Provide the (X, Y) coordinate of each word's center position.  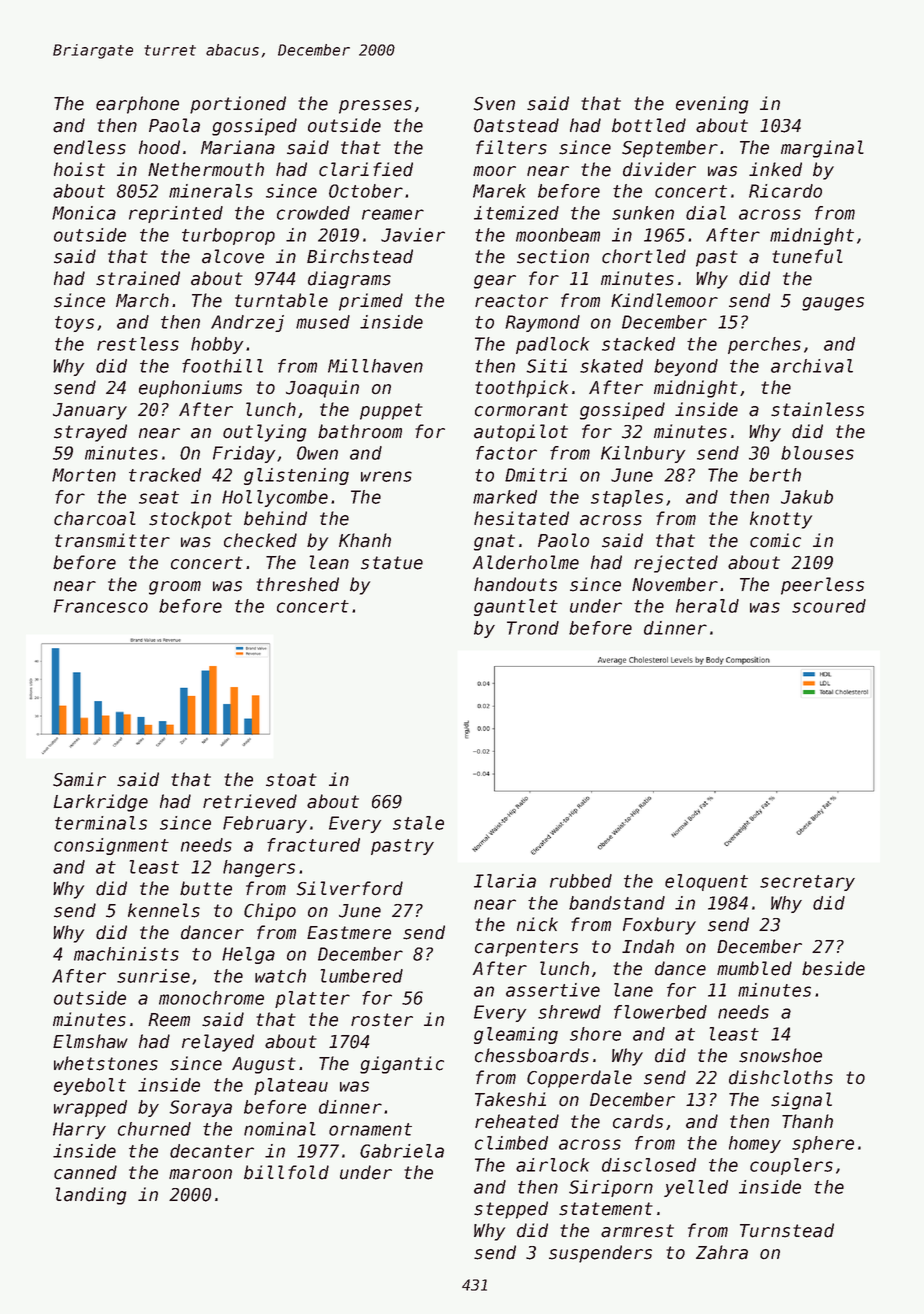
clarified (366, 169)
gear (495, 282)
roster (382, 1020)
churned (154, 1129)
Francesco (101, 606)
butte (206, 888)
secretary (807, 883)
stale (418, 823)
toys (74, 324)
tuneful (807, 256)
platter (312, 999)
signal (801, 1101)
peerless (822, 586)
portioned (238, 105)
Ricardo (785, 191)
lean (329, 562)
